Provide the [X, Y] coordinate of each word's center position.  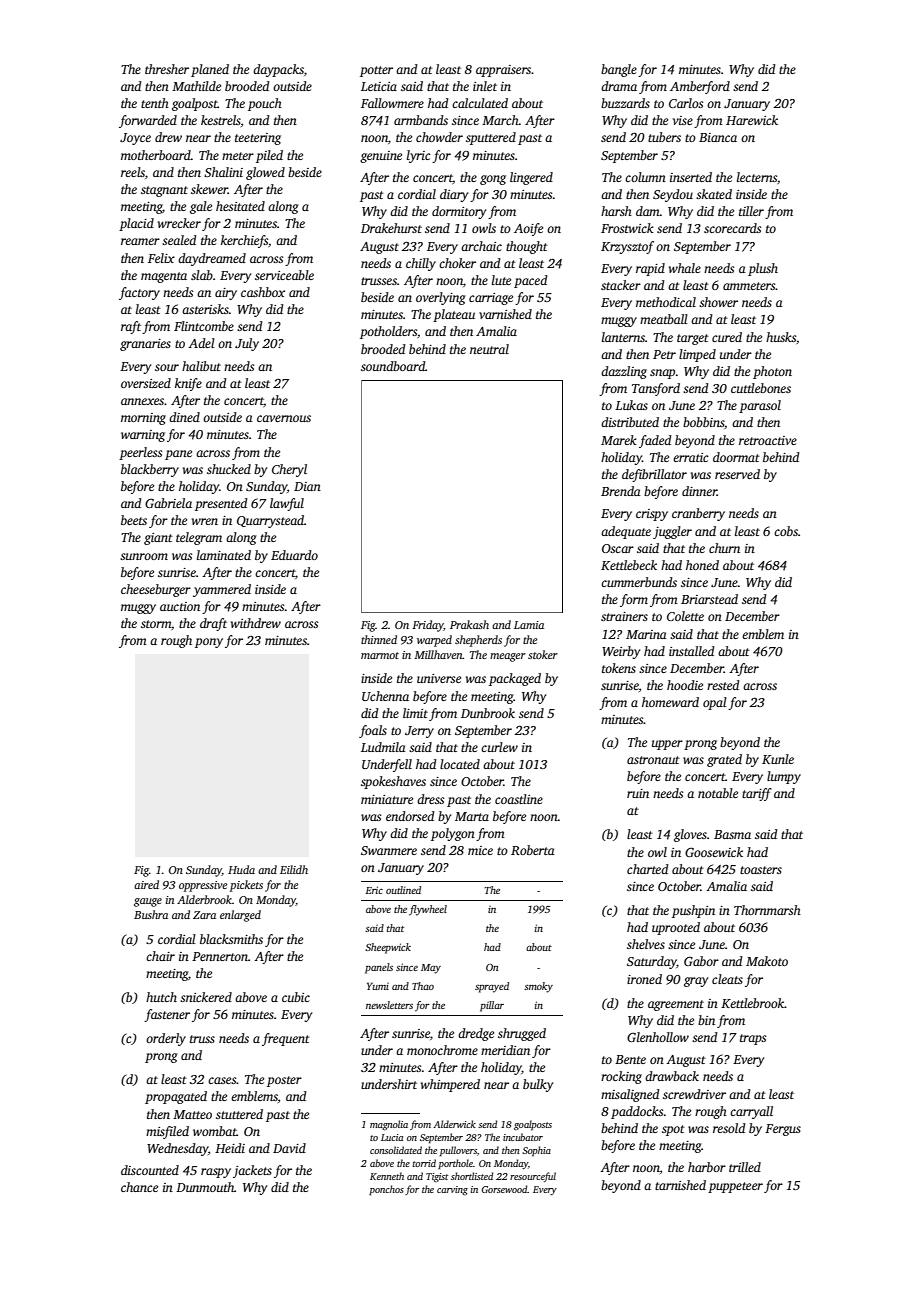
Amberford [700, 87]
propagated [176, 1097]
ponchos [386, 1190]
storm [156, 624]
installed [692, 651]
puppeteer [735, 1187]
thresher [167, 69]
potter [376, 71]
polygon [453, 834]
